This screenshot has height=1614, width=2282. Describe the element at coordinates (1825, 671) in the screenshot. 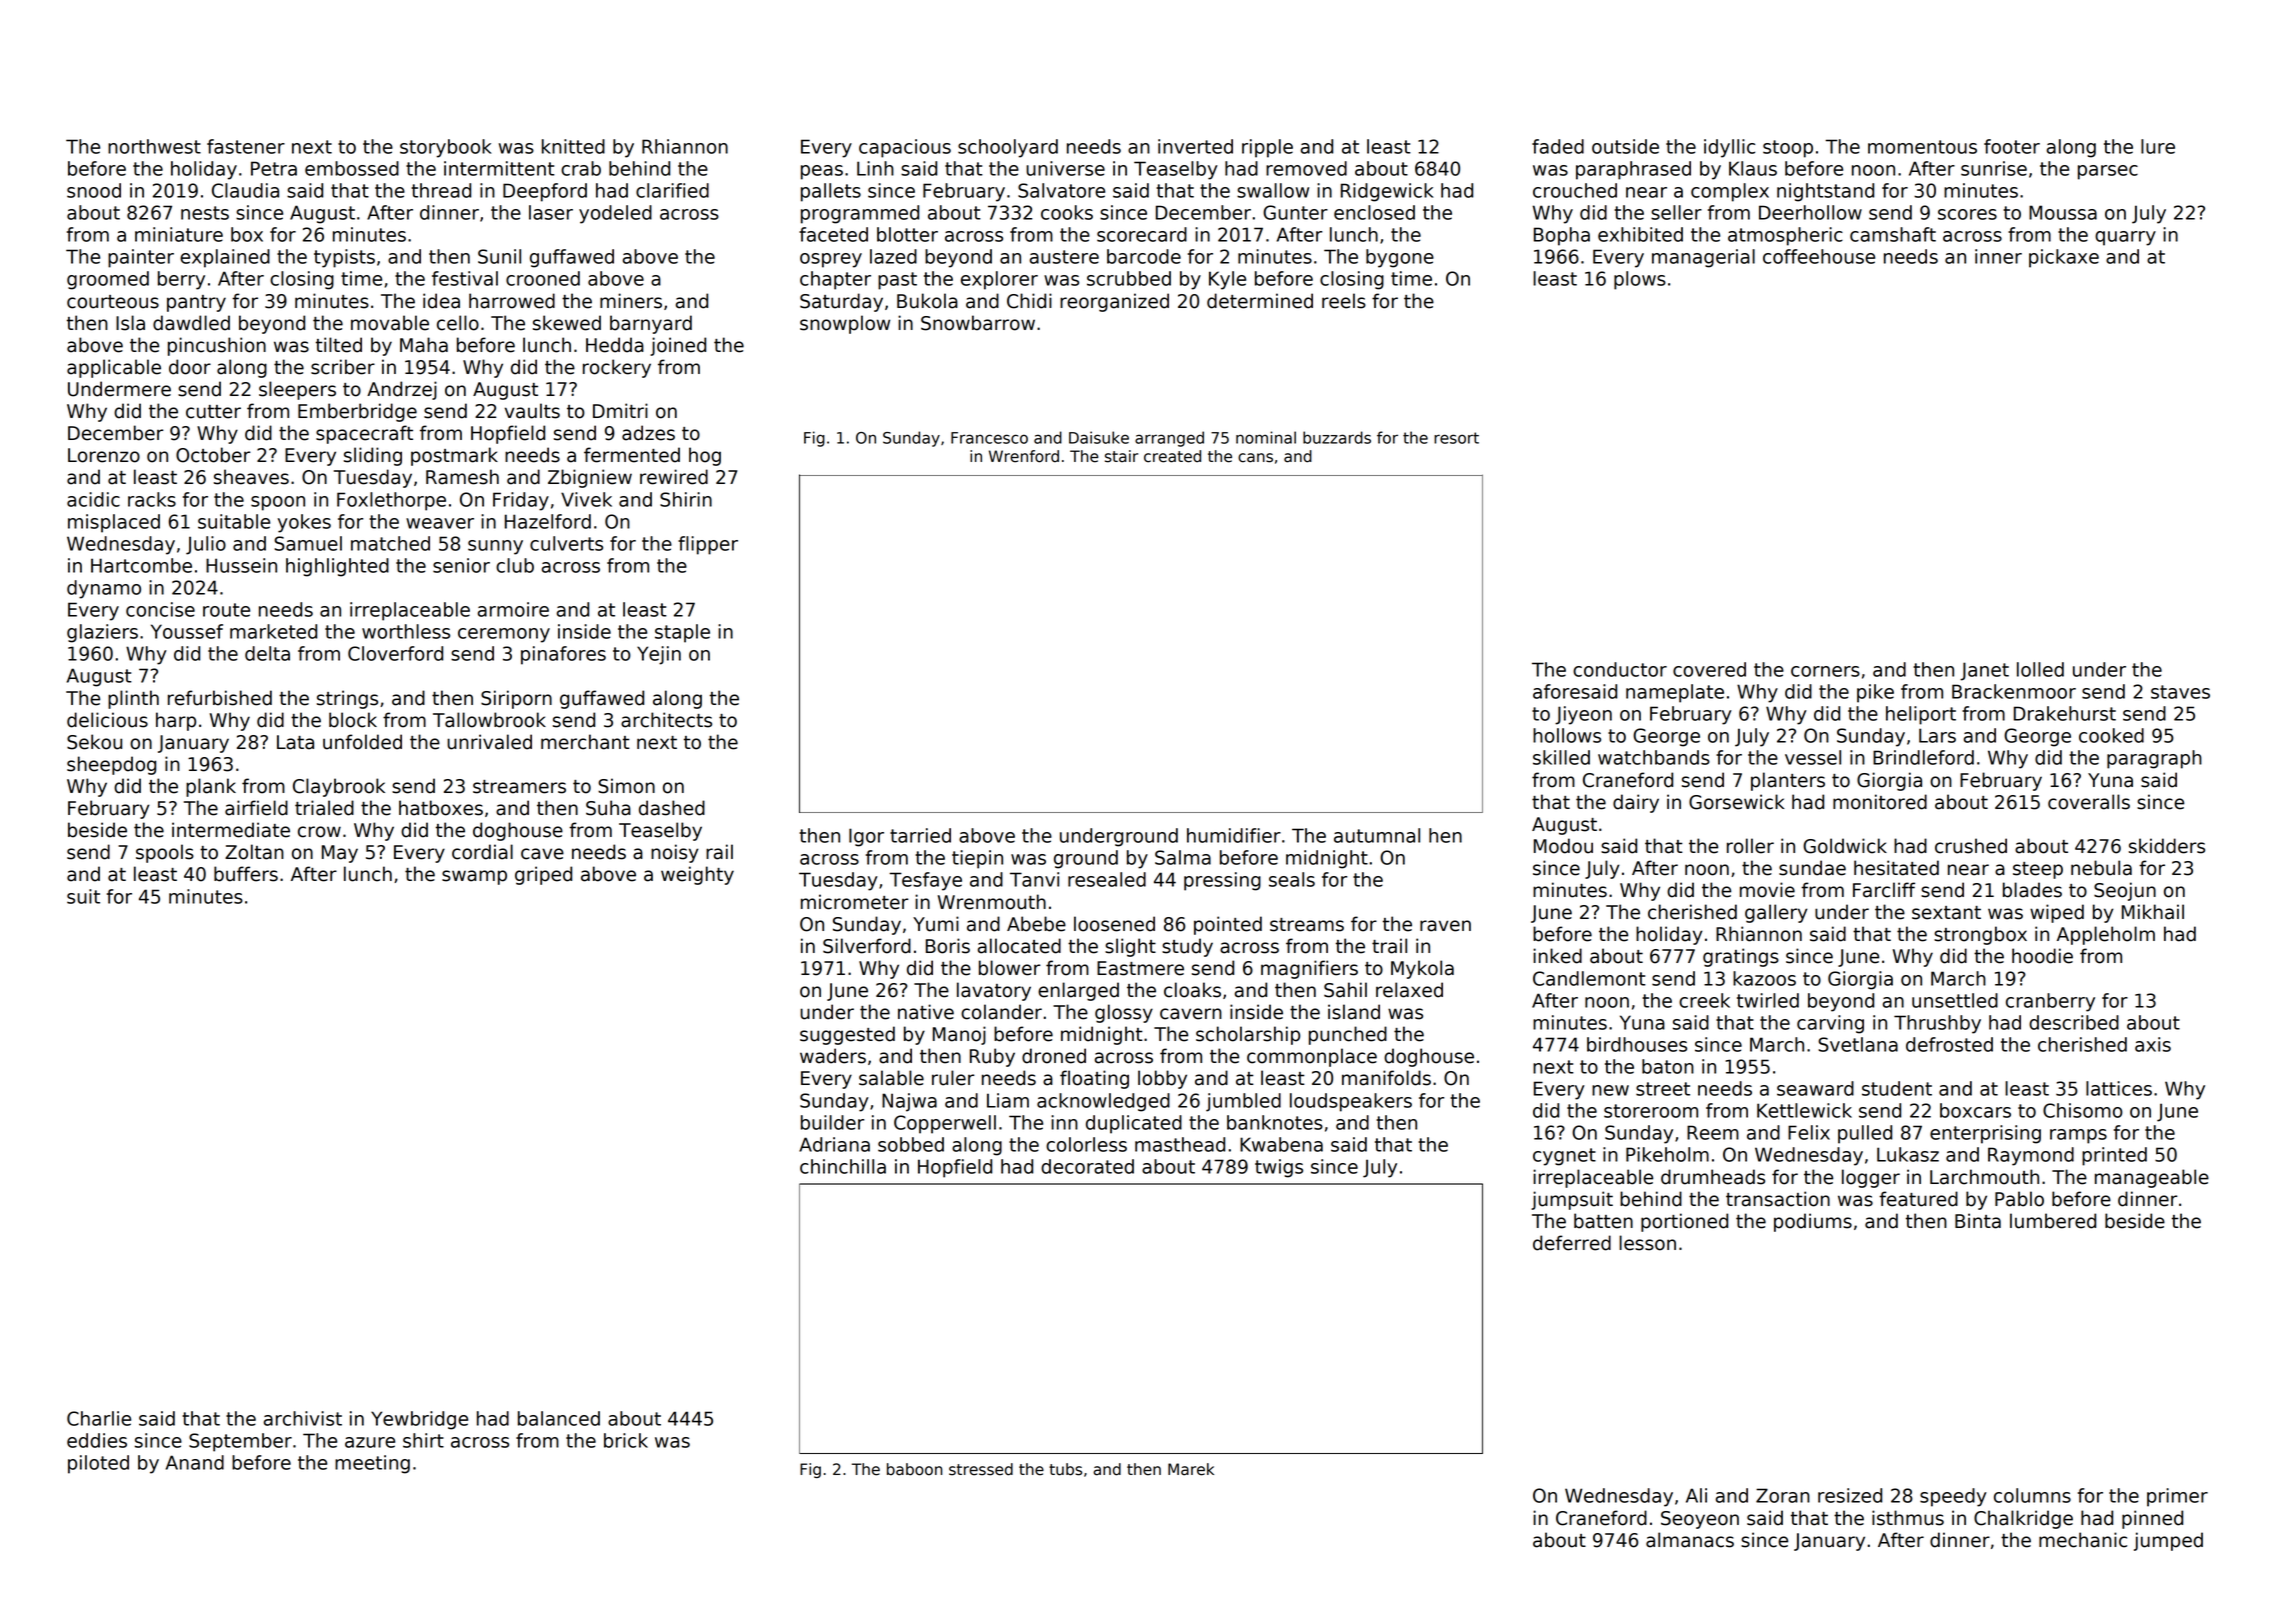

I see `corners` at that location.
